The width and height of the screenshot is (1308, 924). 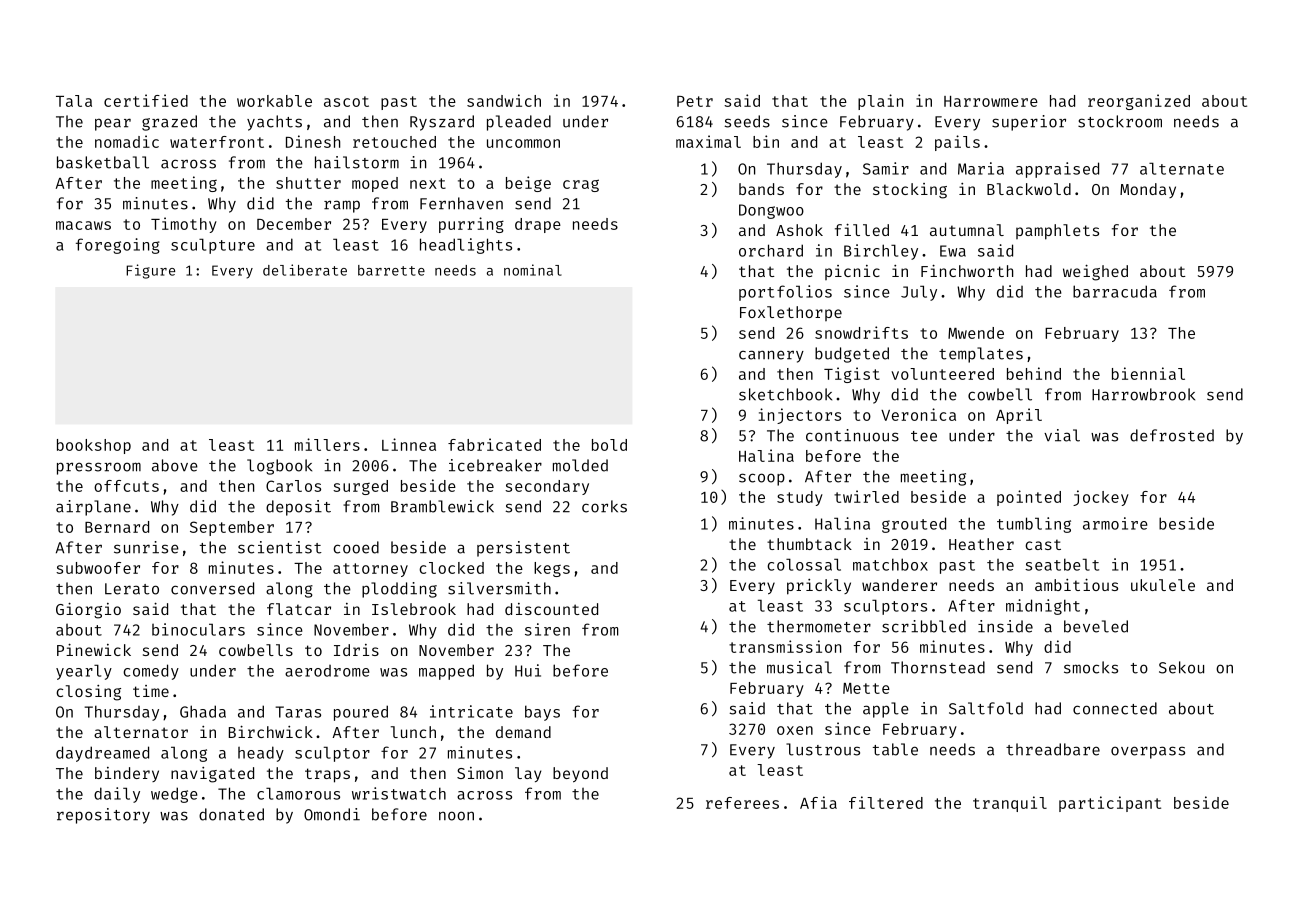 I want to click on mapped, so click(x=446, y=672).
